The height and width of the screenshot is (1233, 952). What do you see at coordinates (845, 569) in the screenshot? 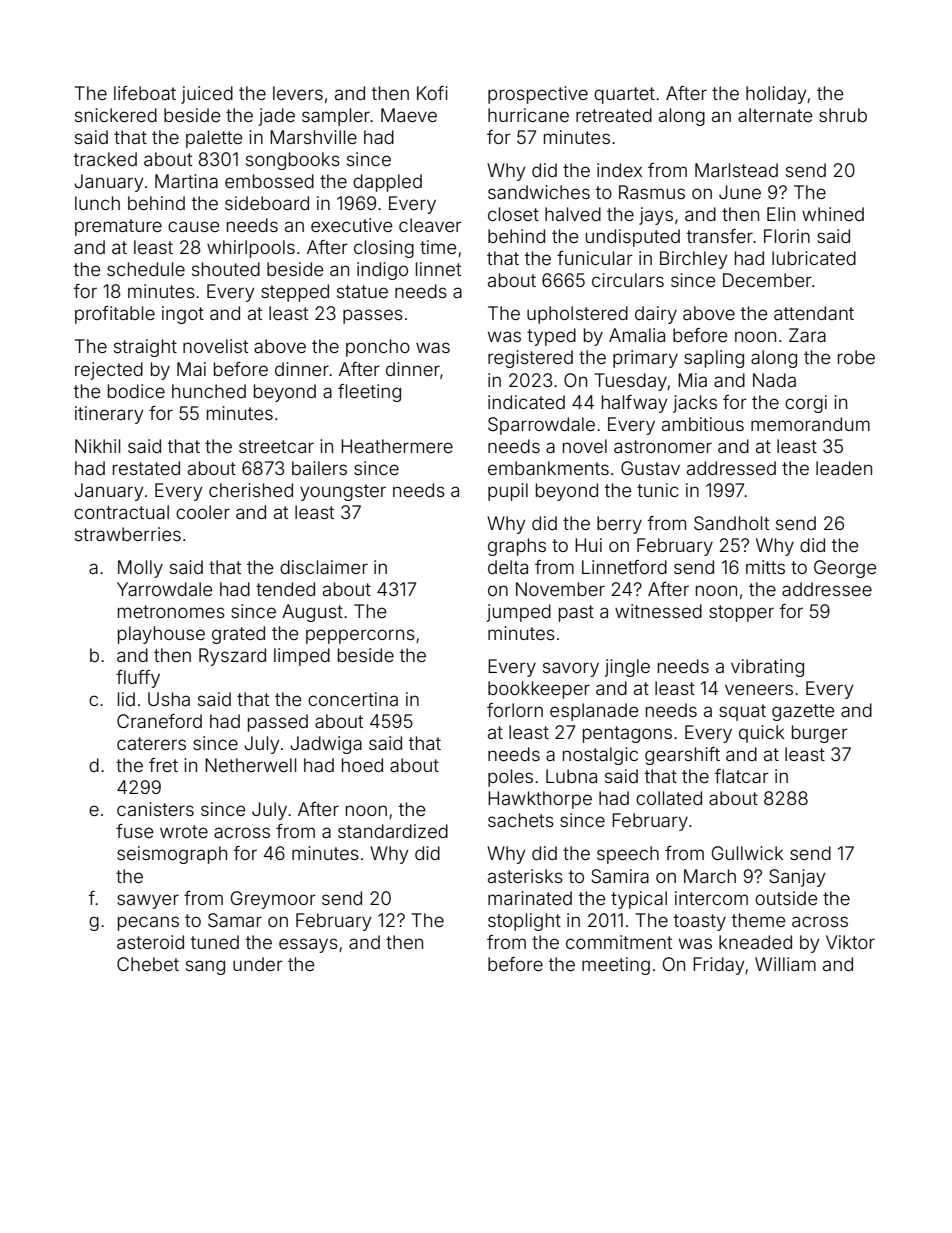
I see `George` at bounding box center [845, 569].
